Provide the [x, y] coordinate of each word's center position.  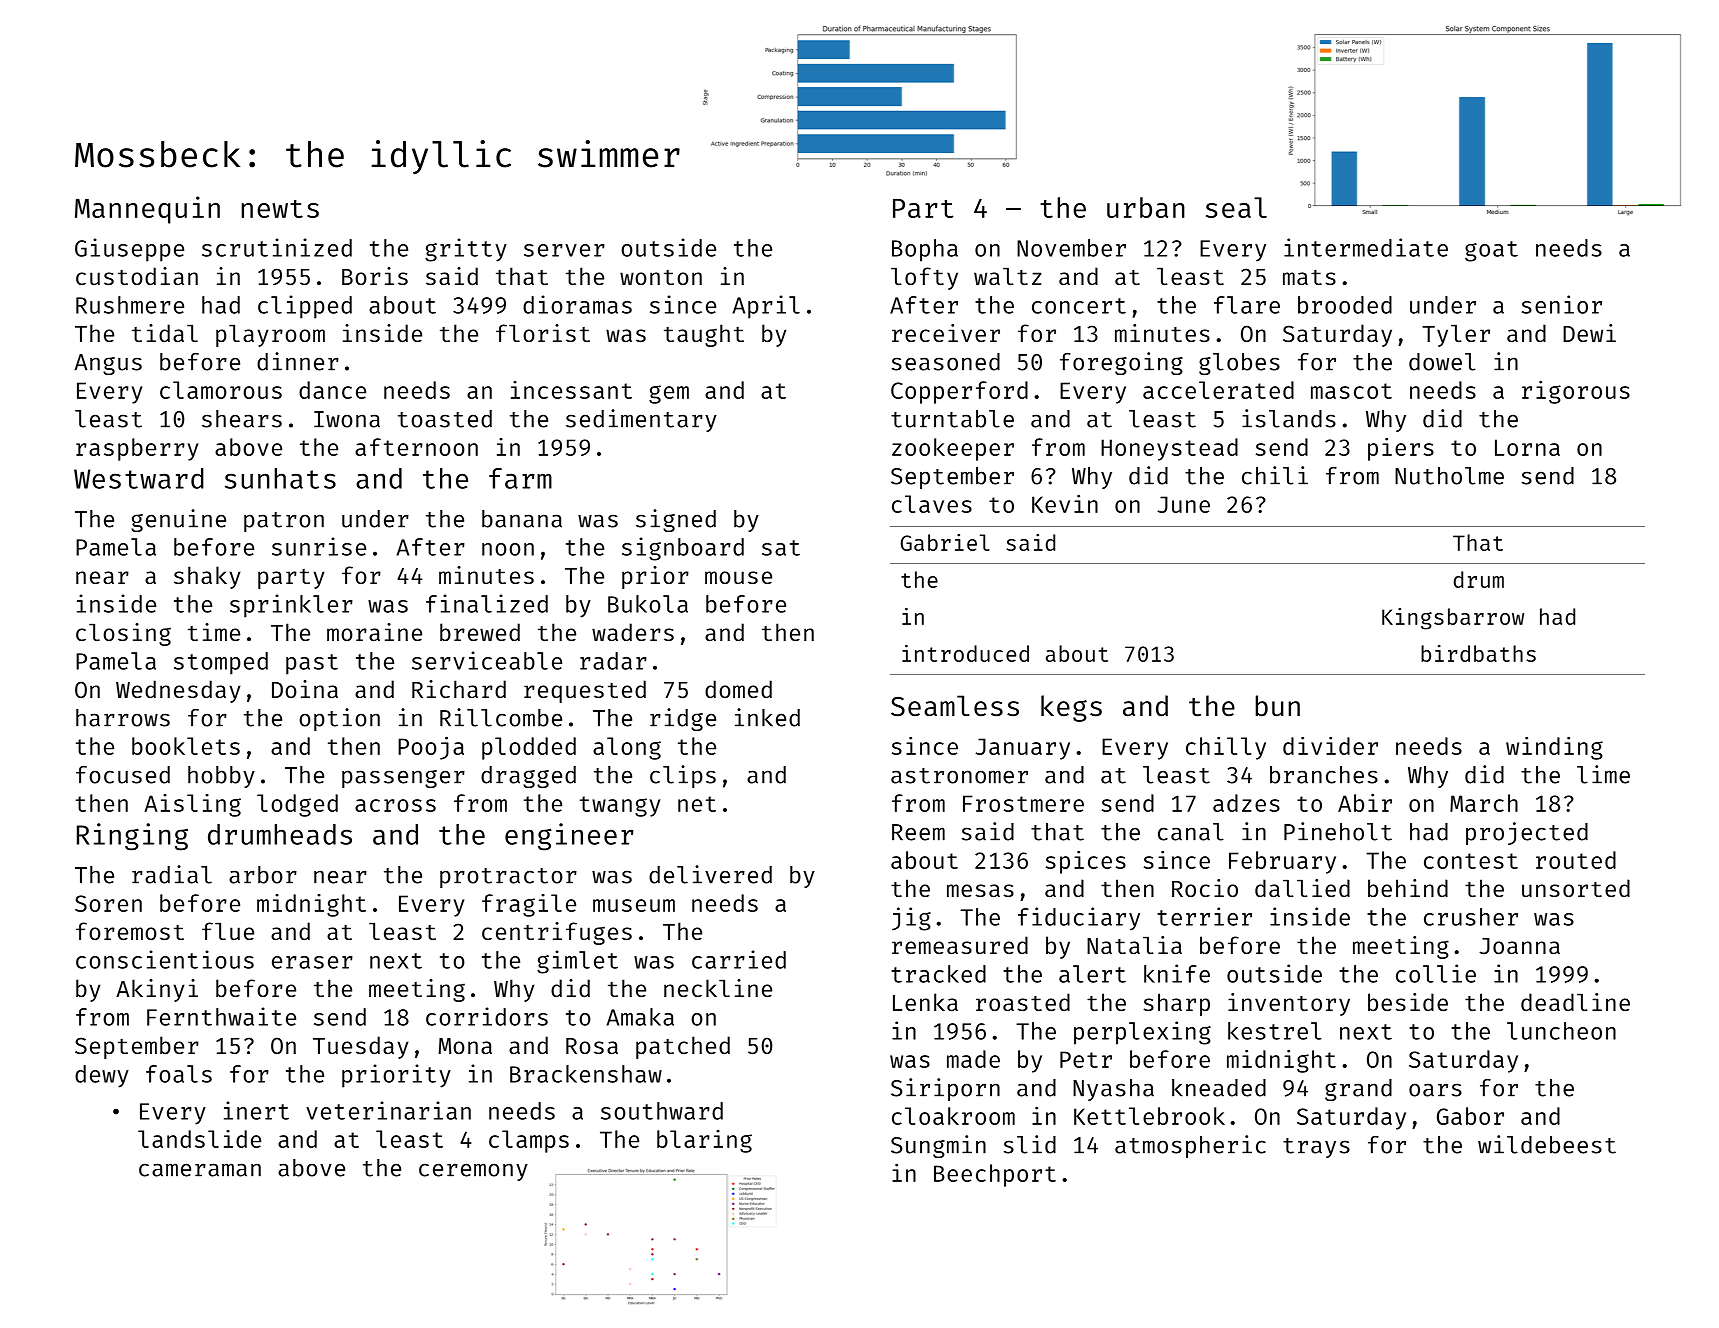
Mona [465, 1046]
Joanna [1519, 946]
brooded [1345, 305]
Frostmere [1023, 803]
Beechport [995, 1175]
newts [280, 209]
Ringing [132, 837]
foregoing [1121, 363]
